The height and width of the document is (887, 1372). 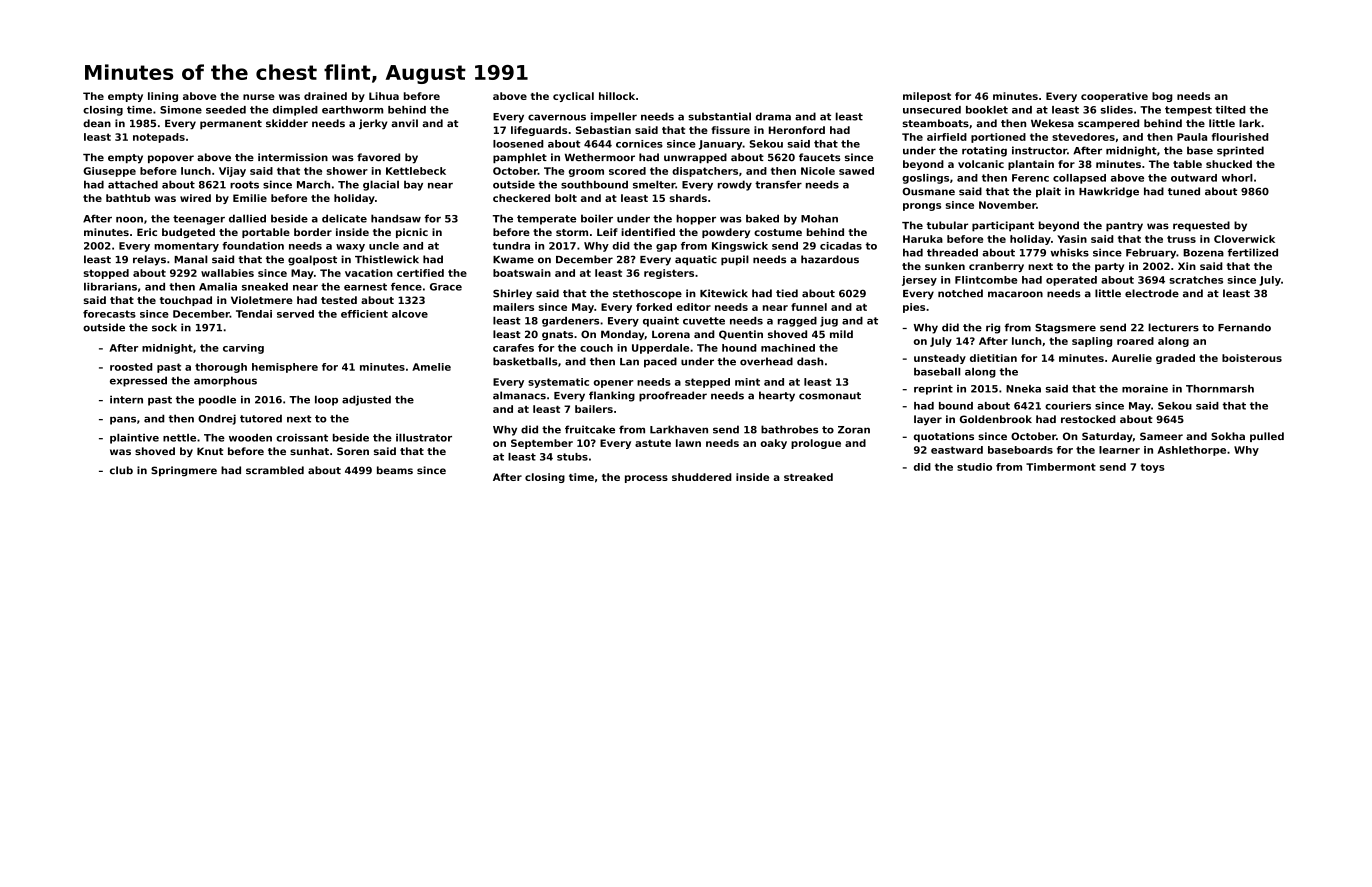 I want to click on earnest, so click(x=365, y=287).
